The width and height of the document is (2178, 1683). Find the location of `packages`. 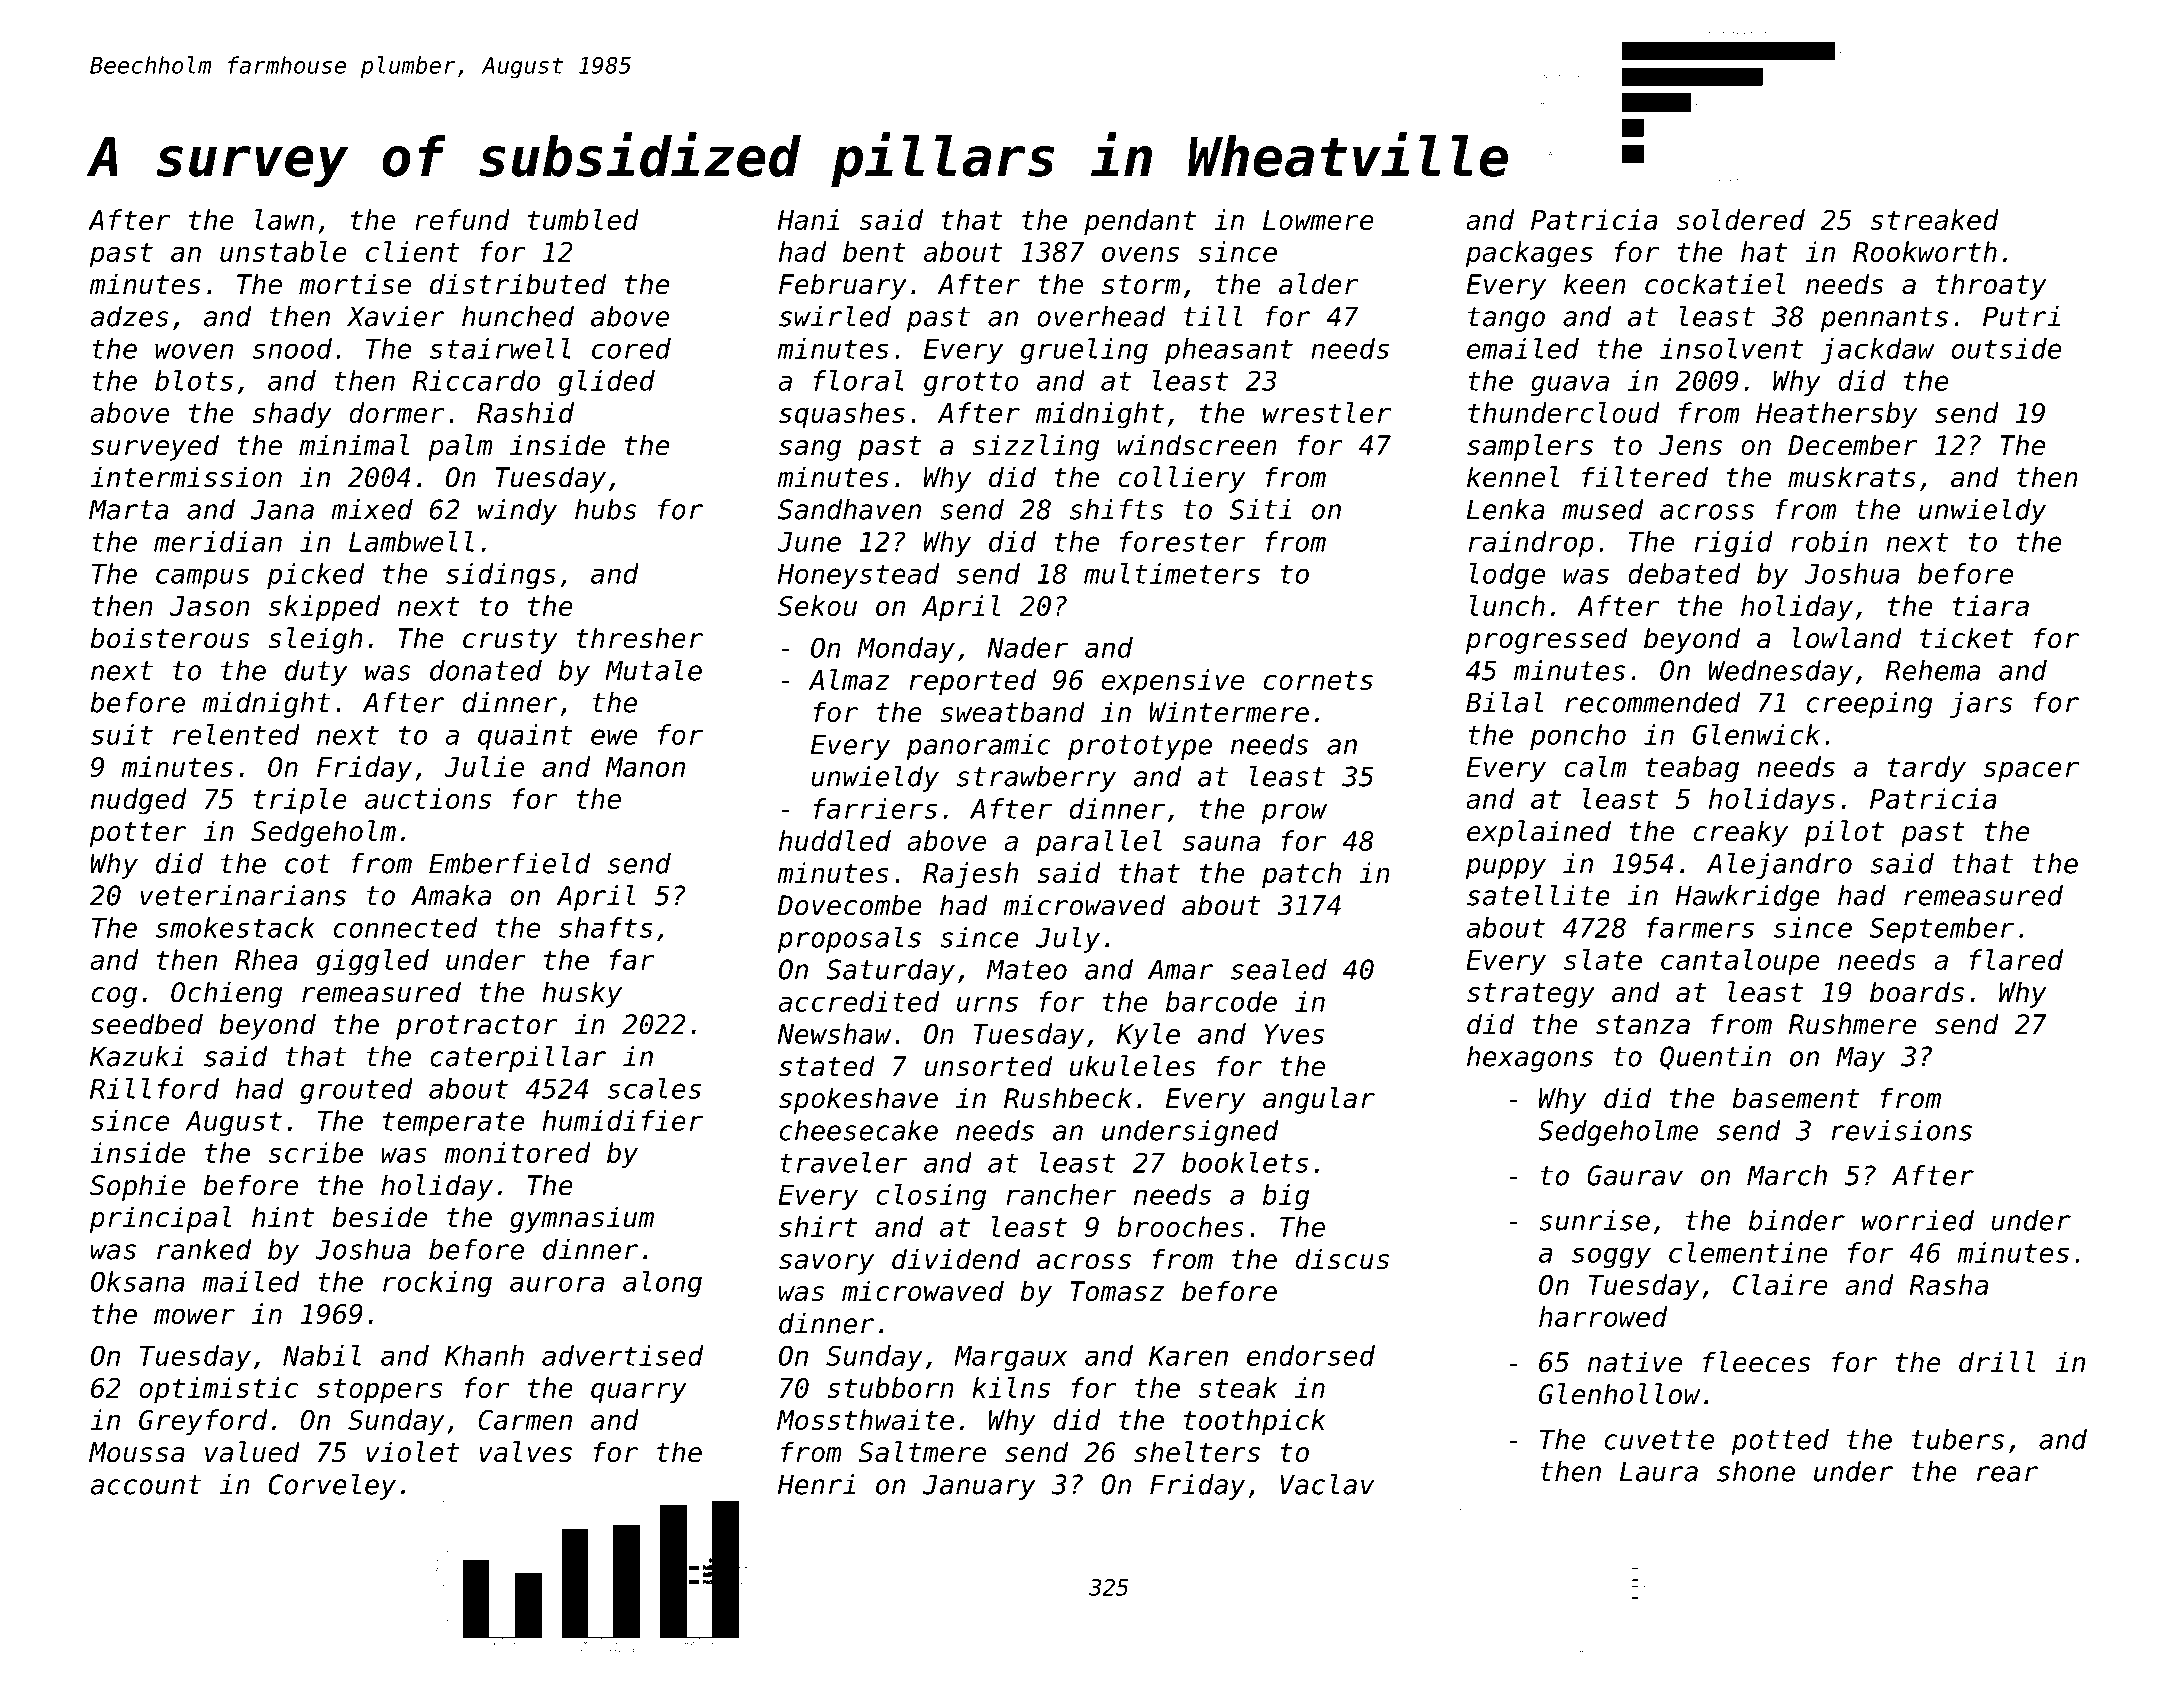

packages is located at coordinates (1529, 254).
